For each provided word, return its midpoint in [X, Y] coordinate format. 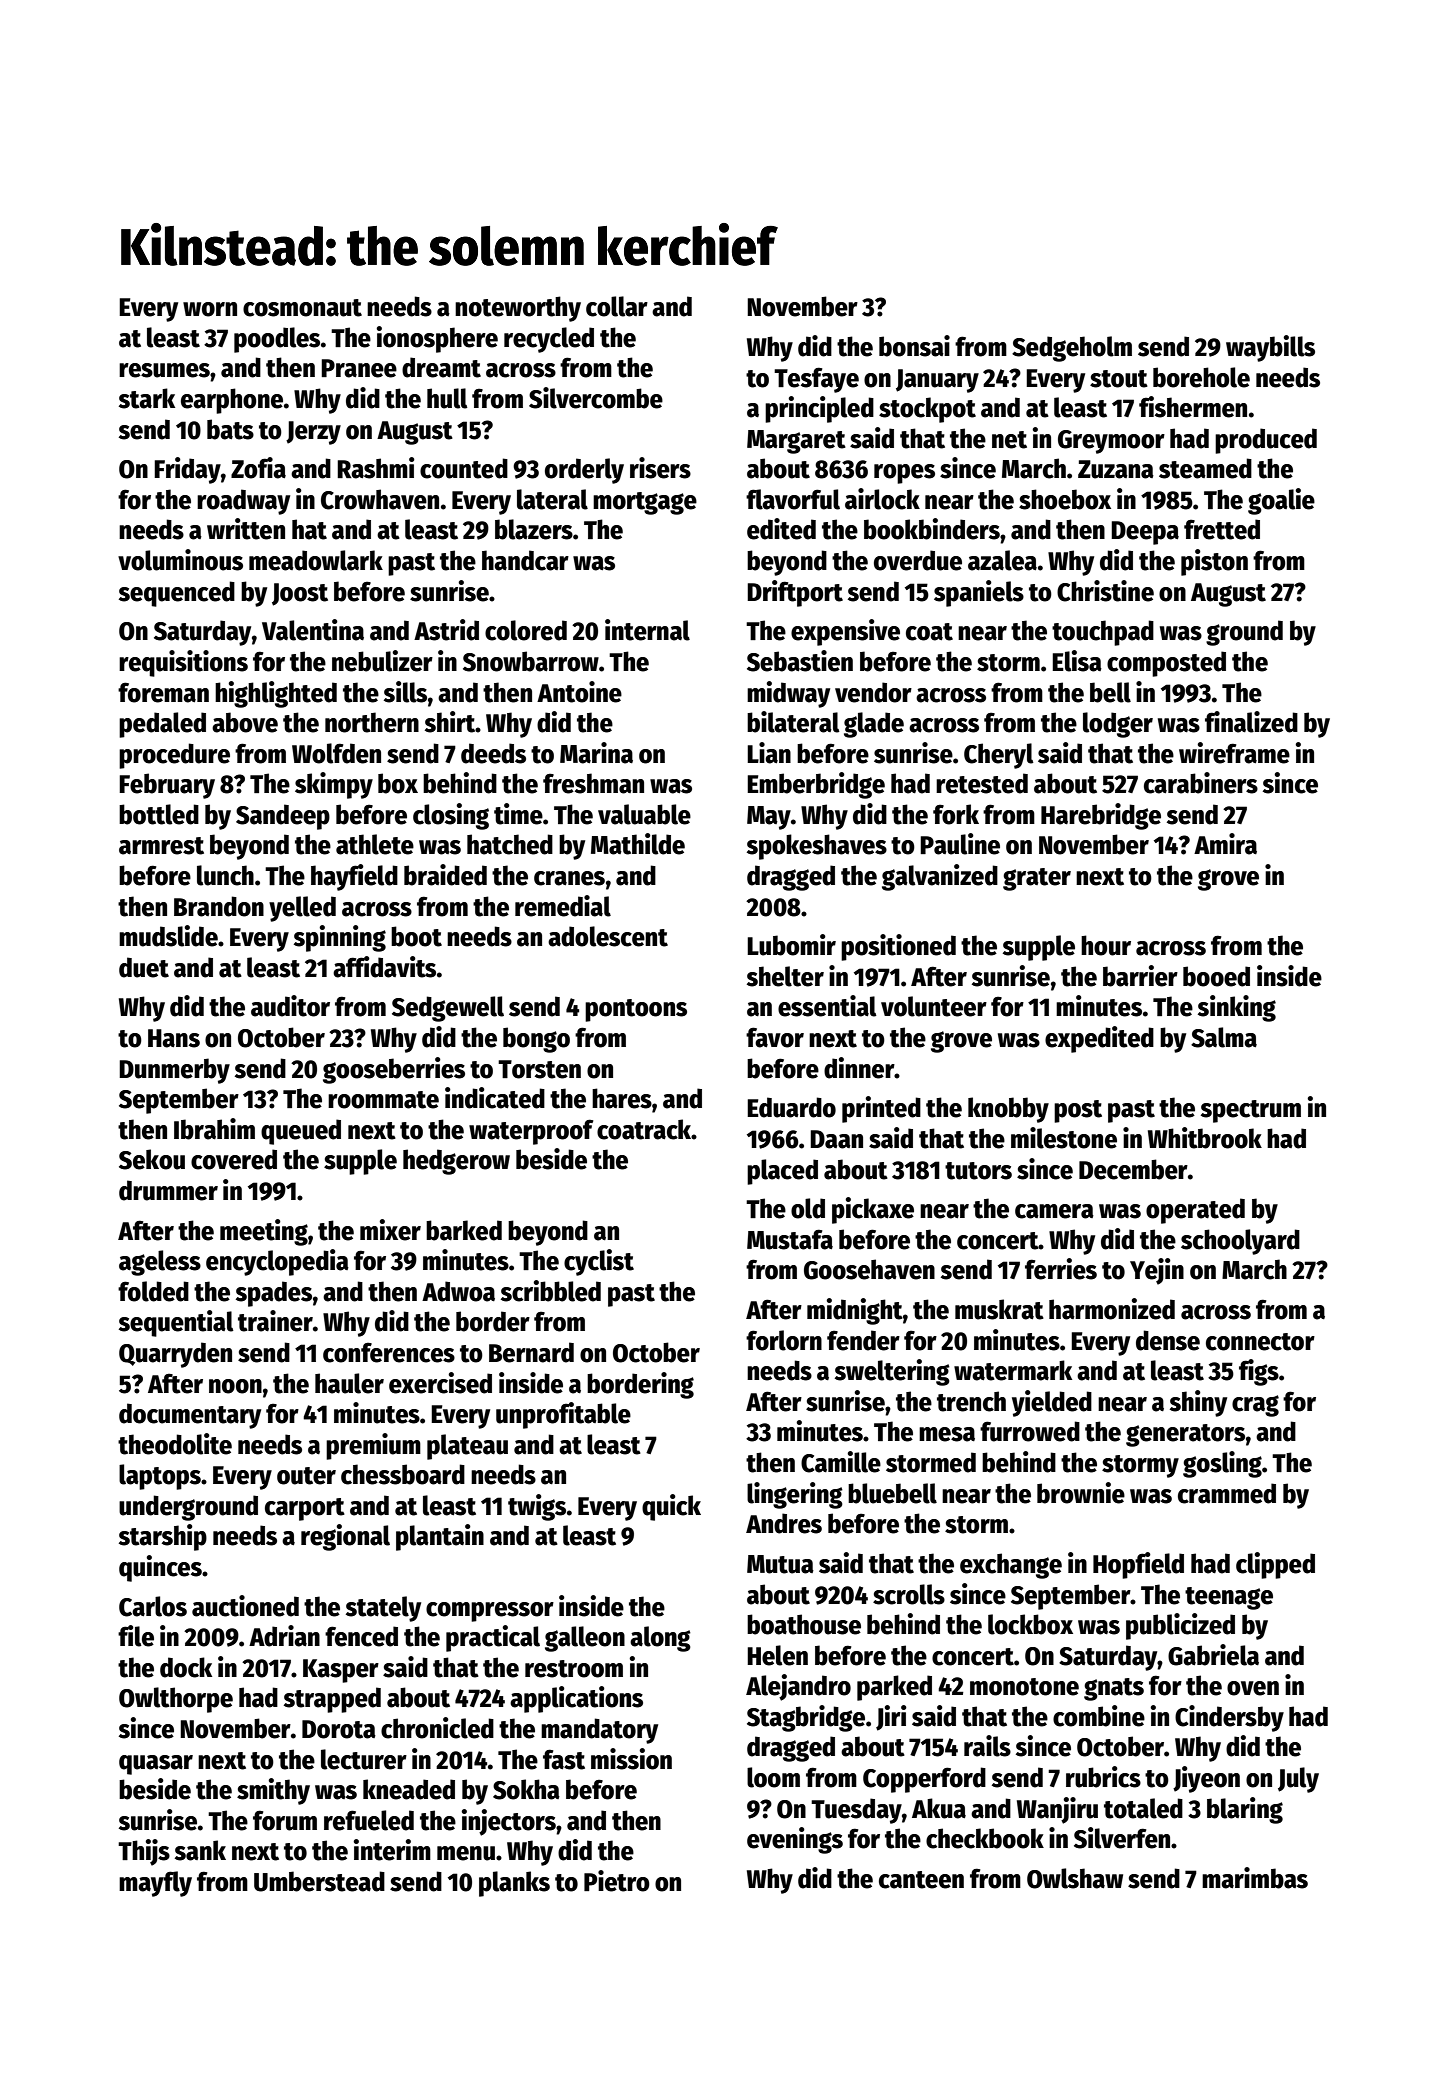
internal [647, 630]
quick [671, 1507]
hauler [349, 1383]
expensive [845, 632]
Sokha [526, 1789]
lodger [1118, 725]
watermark [1013, 1370]
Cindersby [1229, 1718]
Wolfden [336, 753]
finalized [1251, 722]
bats [230, 429]
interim [392, 1850]
